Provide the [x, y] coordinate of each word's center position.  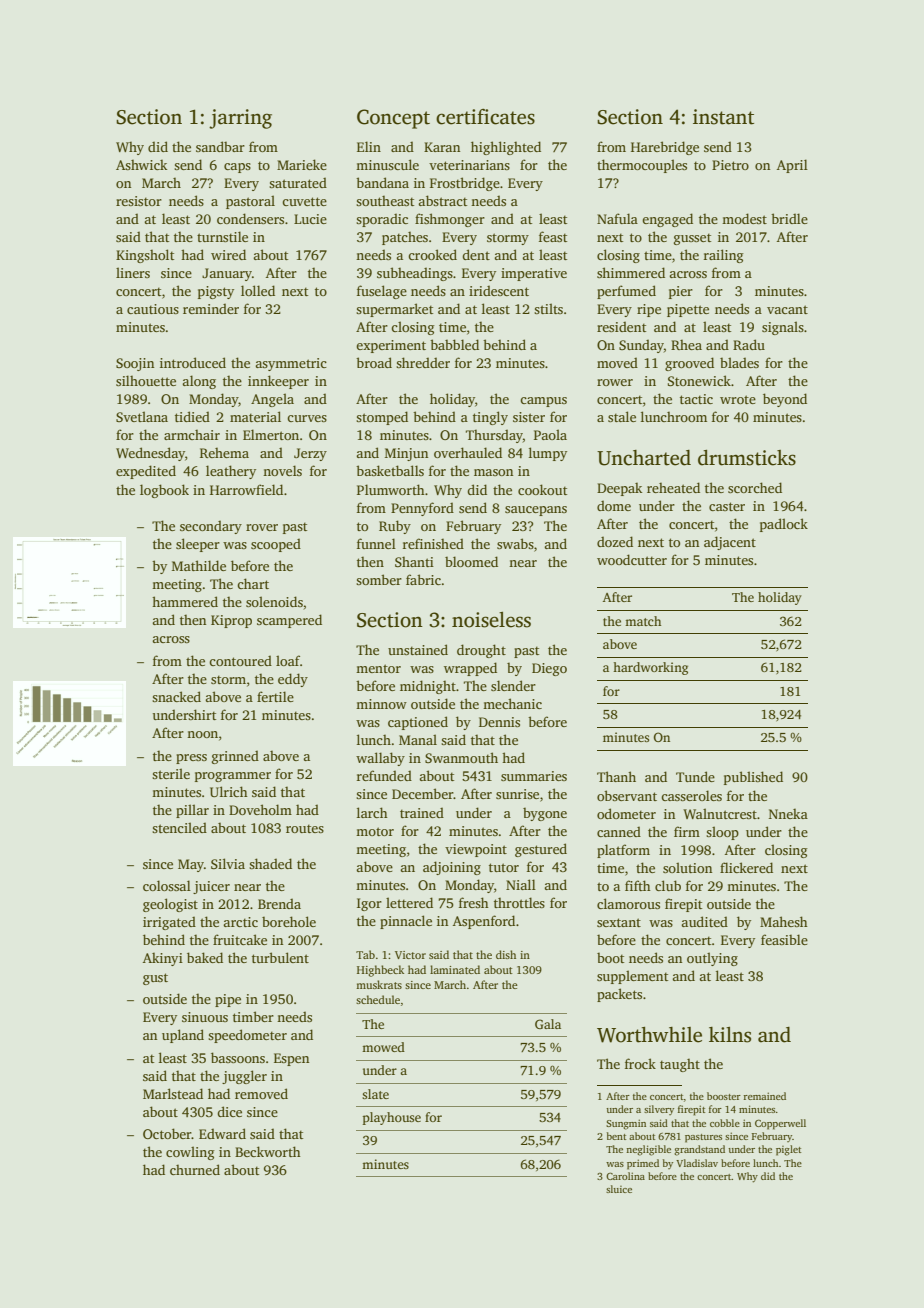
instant [723, 117]
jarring [240, 119]
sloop [722, 833]
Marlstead [173, 1093]
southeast [385, 200]
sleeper [198, 545]
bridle [789, 218]
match [643, 621]
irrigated [169, 923]
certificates [485, 117]
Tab [365, 954]
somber [379, 579]
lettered [409, 902]
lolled [258, 290]
